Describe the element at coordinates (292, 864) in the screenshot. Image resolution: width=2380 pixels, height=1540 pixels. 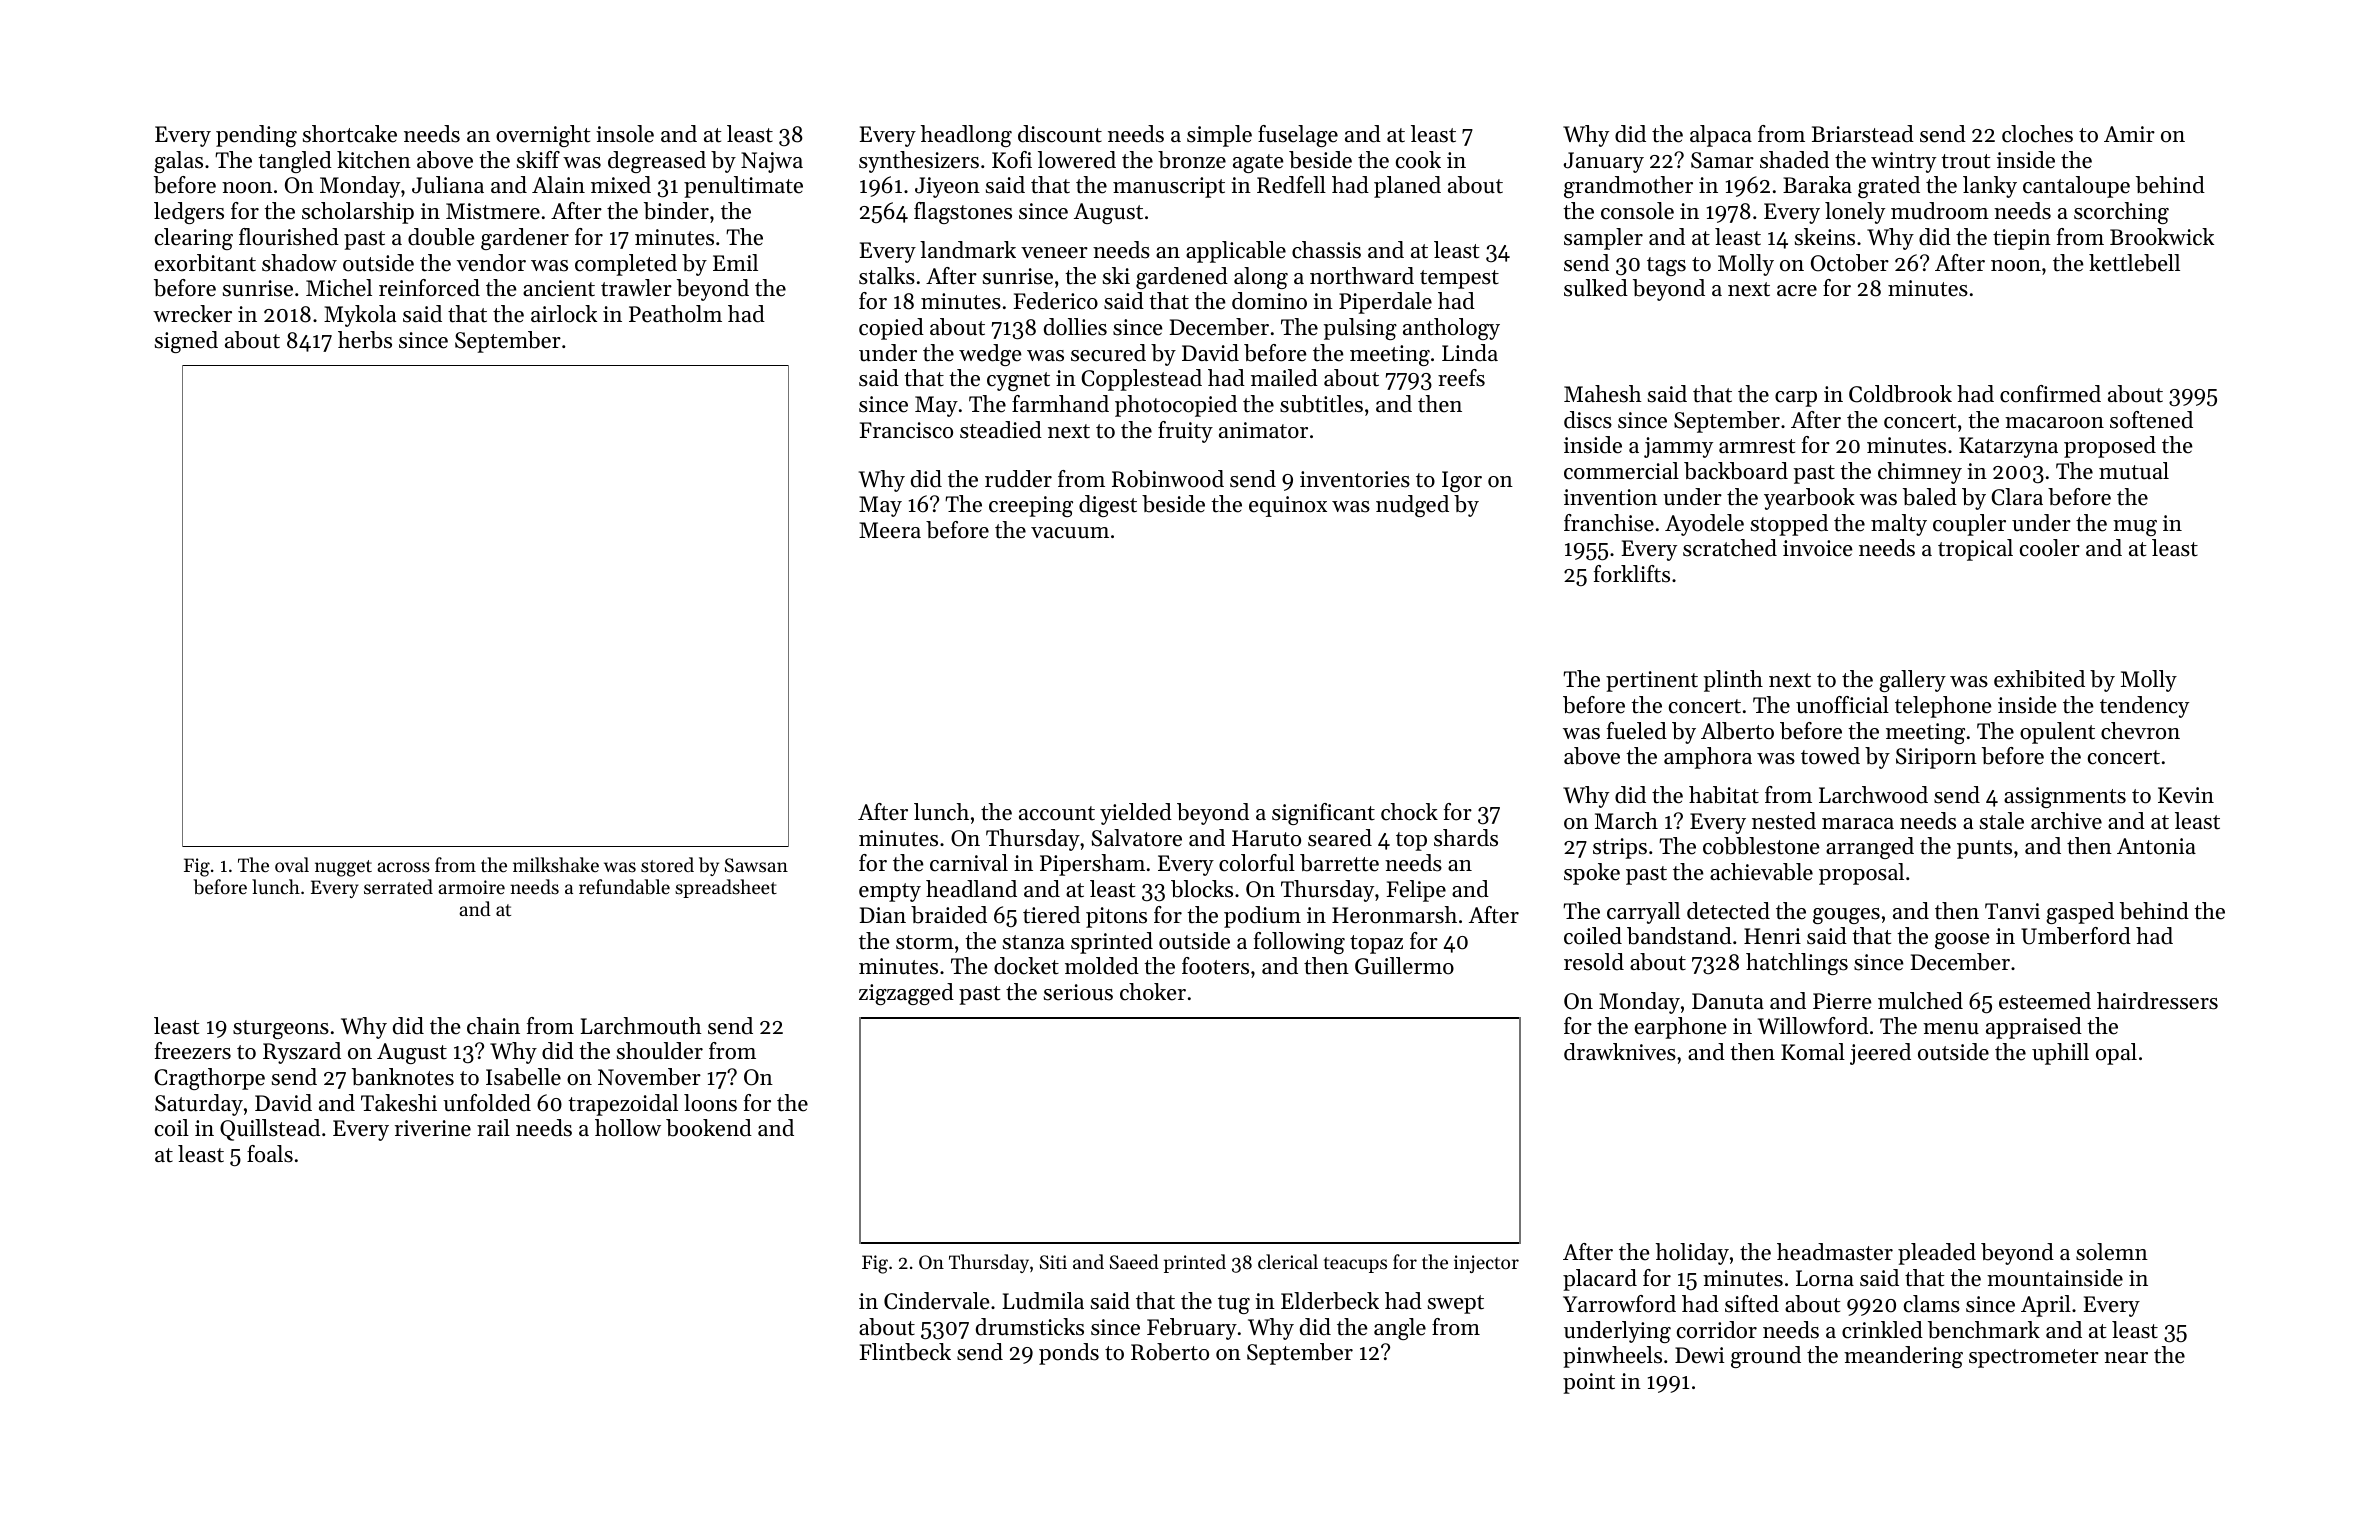
I see `oval` at that location.
